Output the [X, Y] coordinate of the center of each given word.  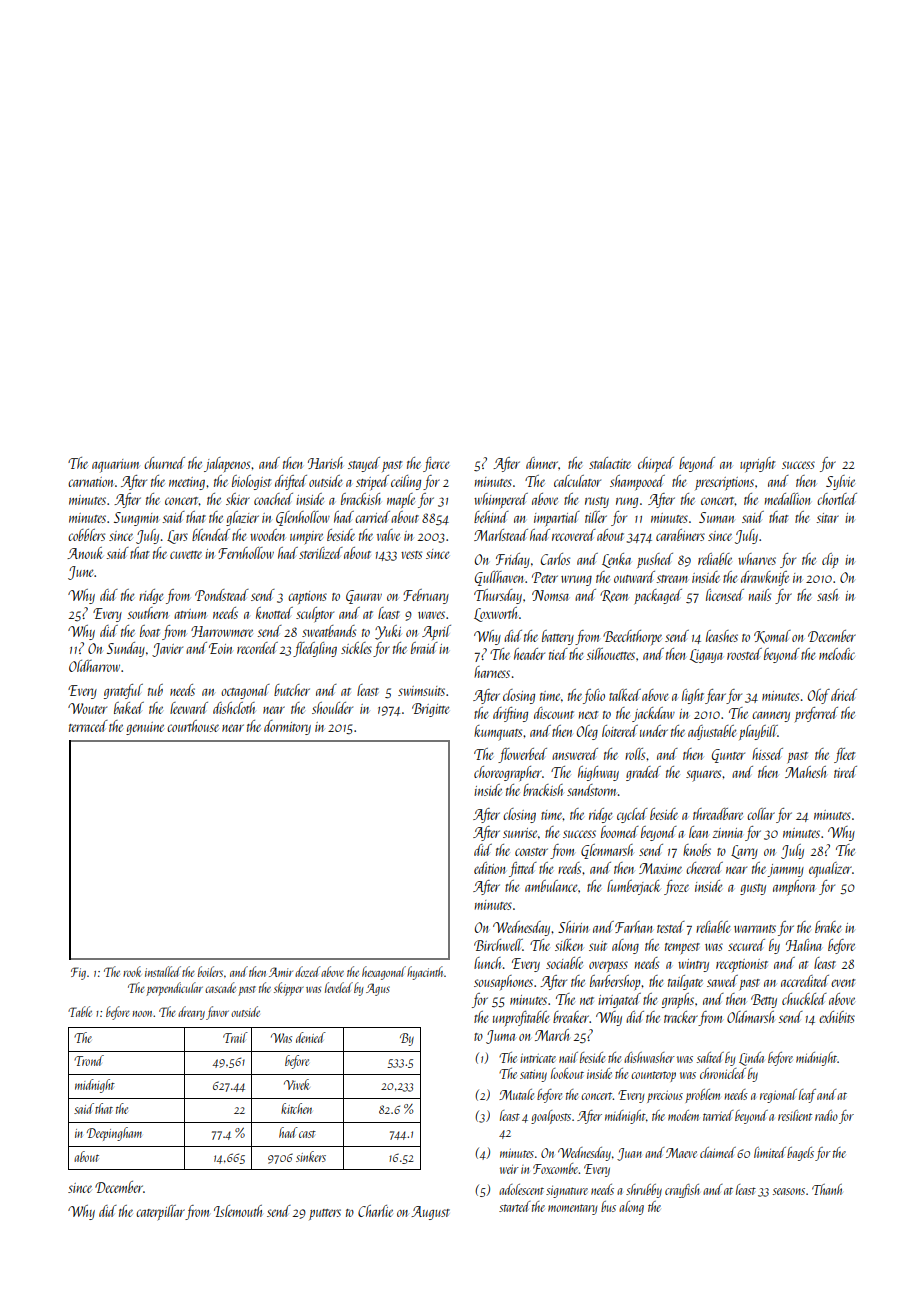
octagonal [245, 691]
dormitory [287, 727]
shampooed [637, 482]
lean [698, 832]
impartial [557, 518]
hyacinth [425, 973]
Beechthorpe [632, 637]
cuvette [186, 555]
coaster [531, 852]
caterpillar [160, 1212]
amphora [794, 887]
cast [307, 1134]
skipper [288, 989]
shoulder [332, 708]
